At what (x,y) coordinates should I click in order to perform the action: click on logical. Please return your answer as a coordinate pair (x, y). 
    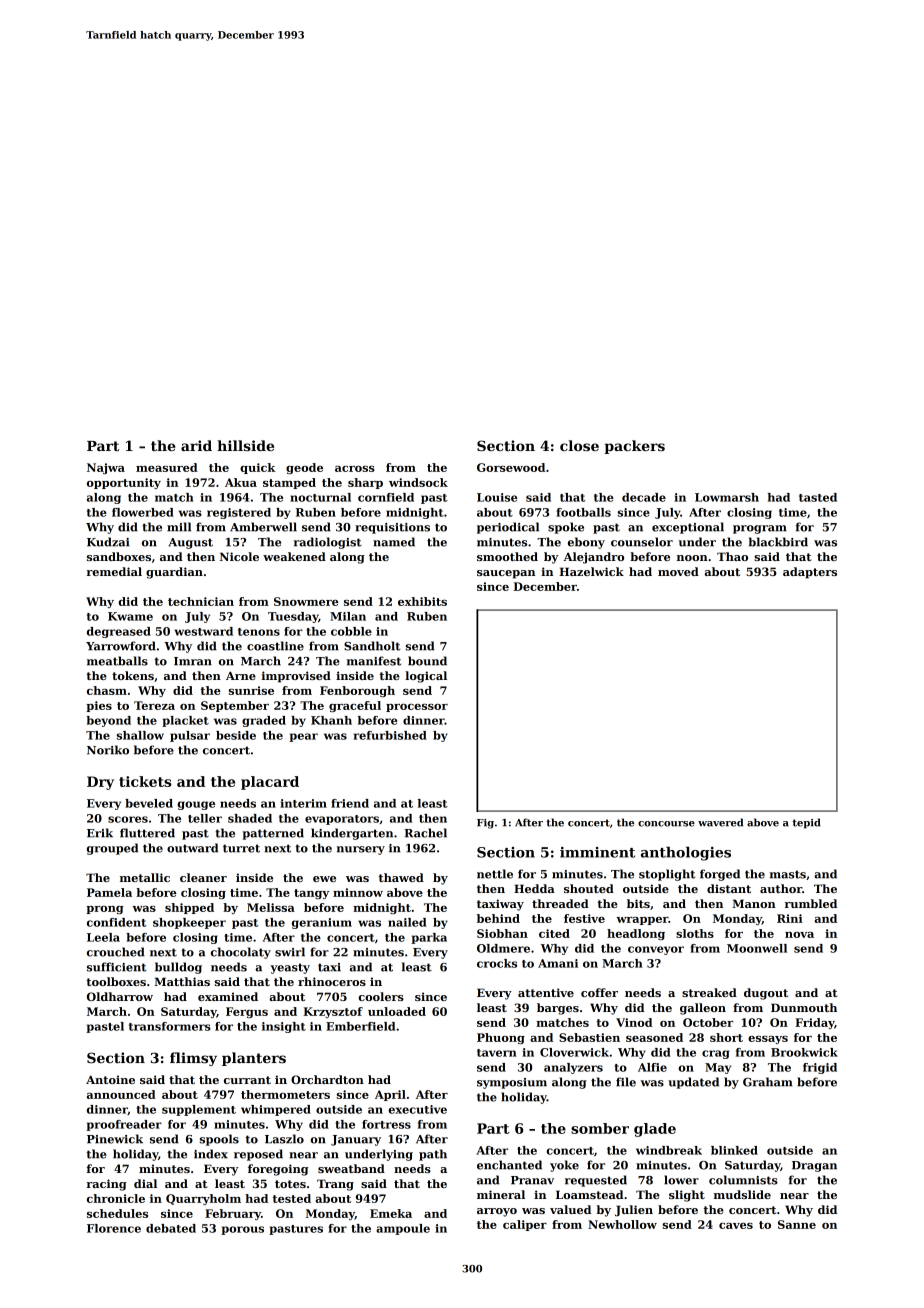
    Looking at the image, I should click on (426, 677).
